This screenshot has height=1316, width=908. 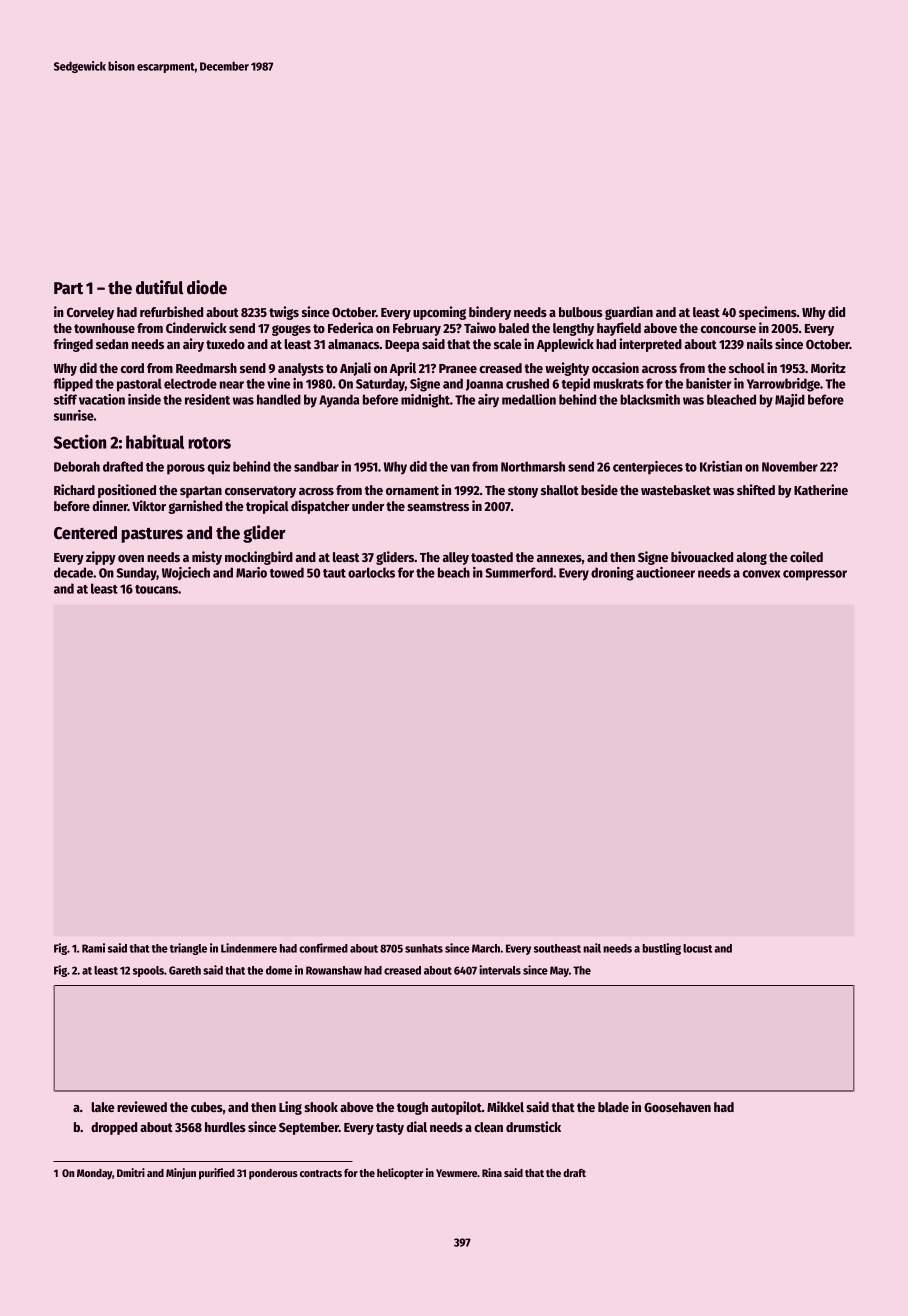 I want to click on tough, so click(x=412, y=1108).
